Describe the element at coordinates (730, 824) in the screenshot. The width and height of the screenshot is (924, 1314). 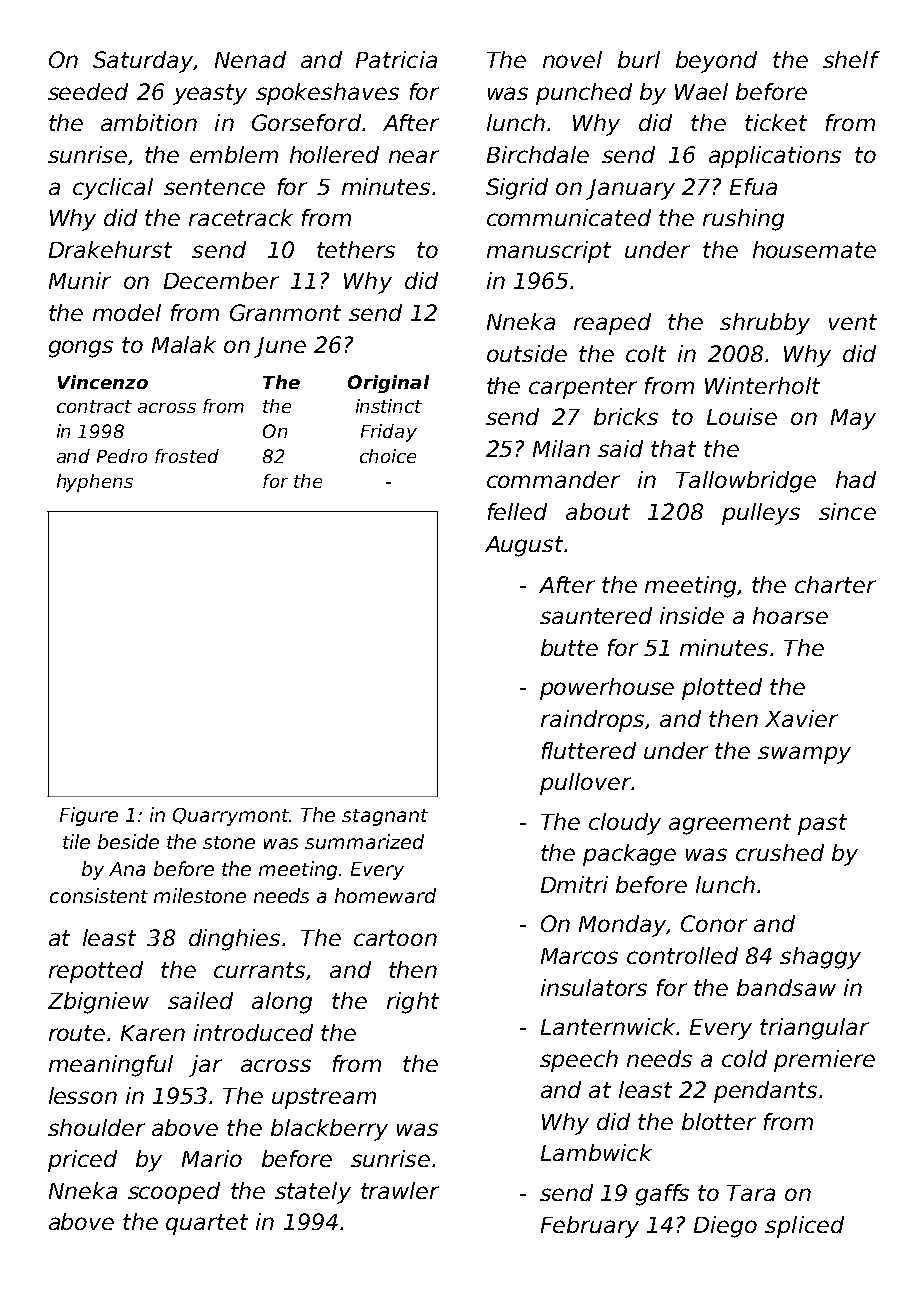
I see `agreement` at that location.
